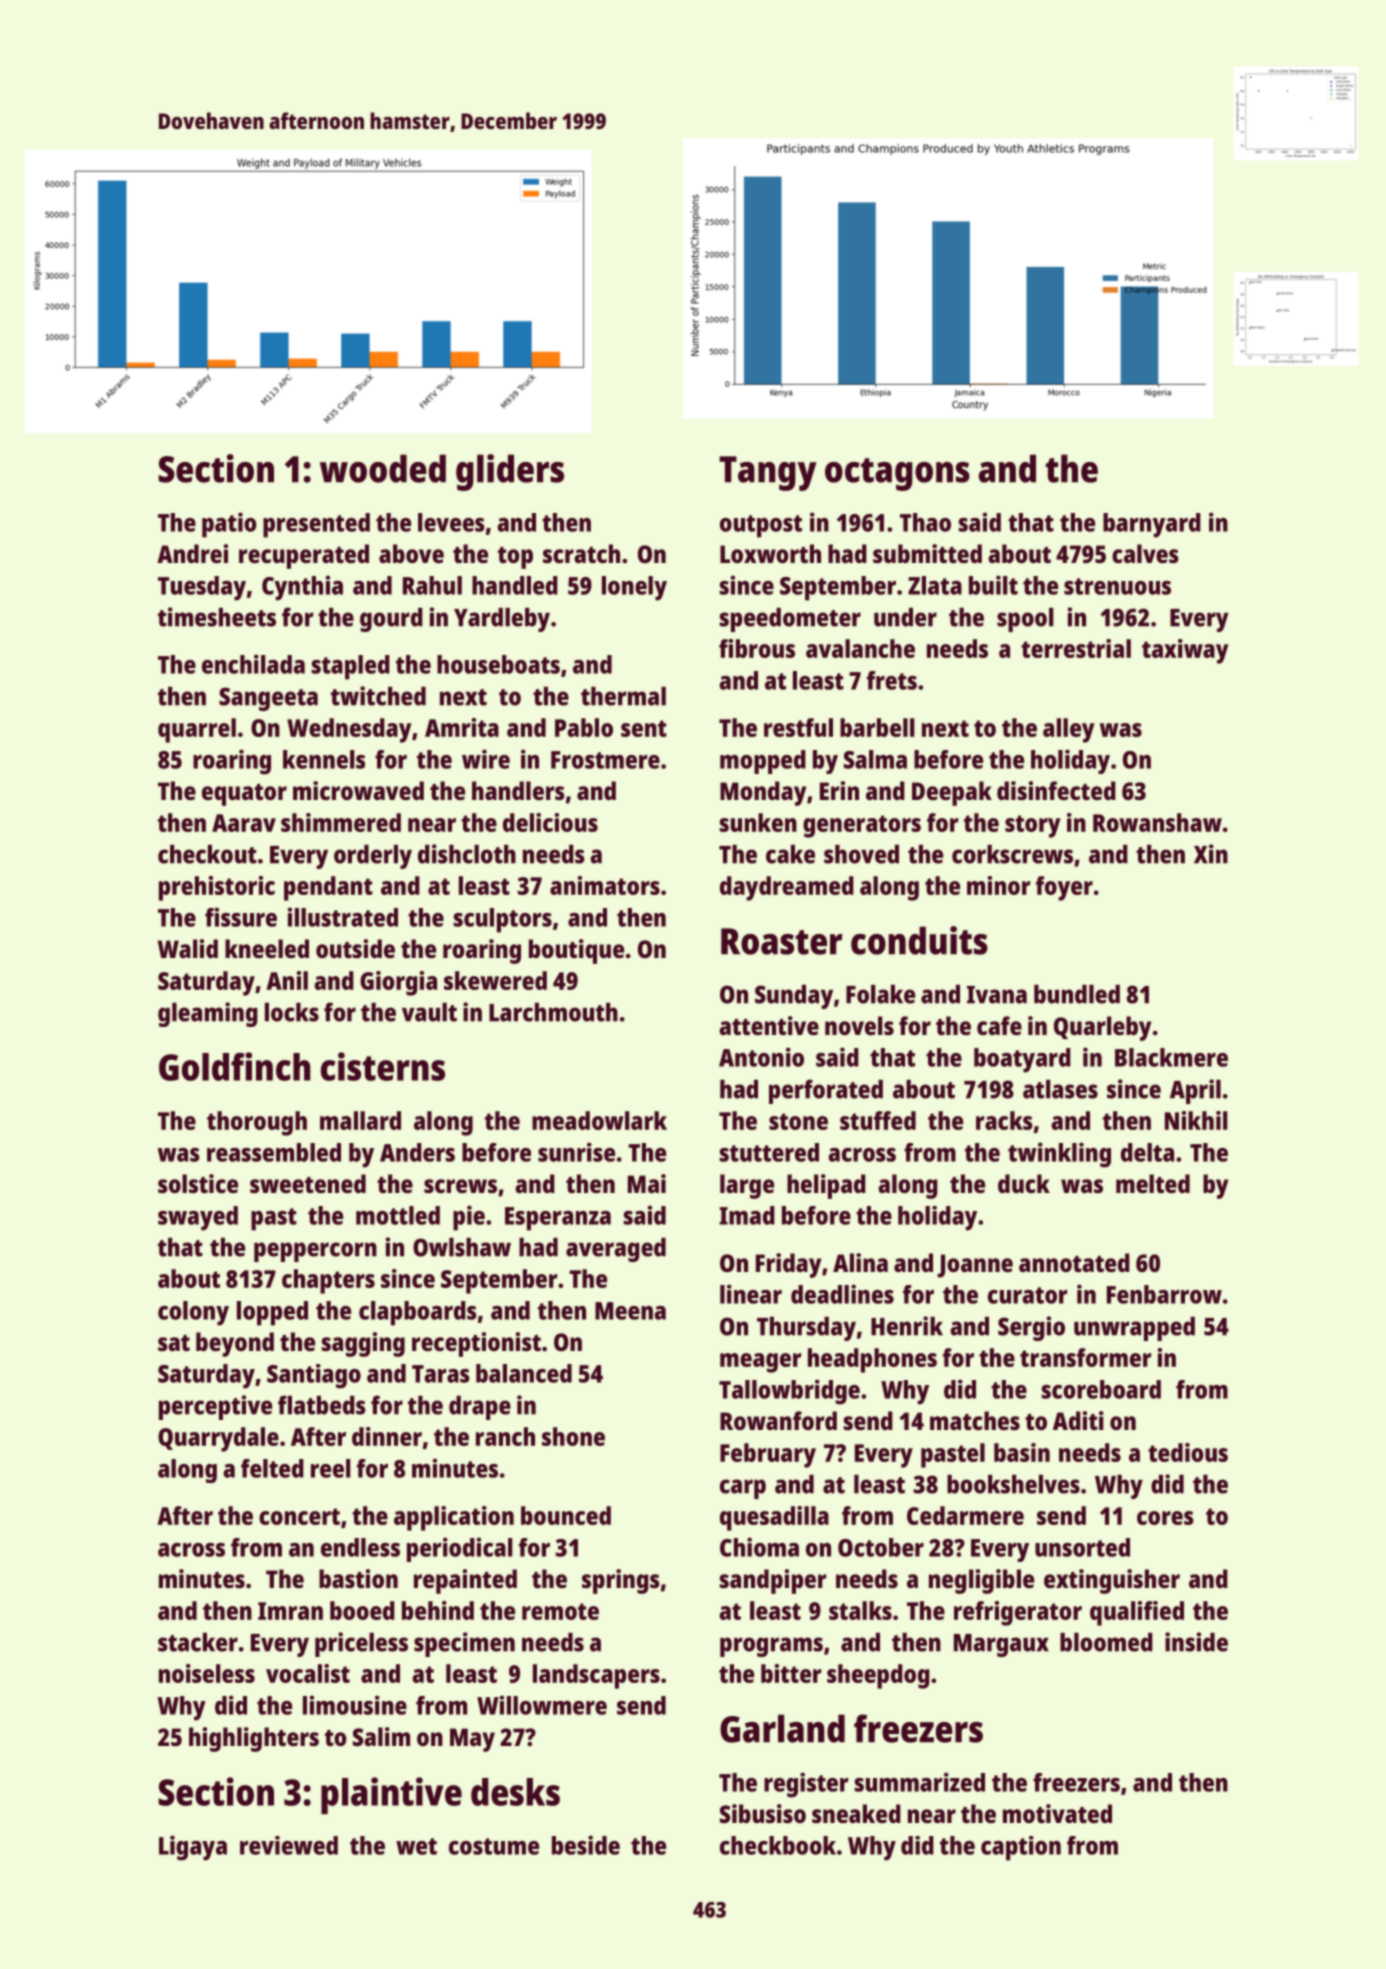  Describe the element at coordinates (616, 1250) in the screenshot. I see `averaged` at that location.
